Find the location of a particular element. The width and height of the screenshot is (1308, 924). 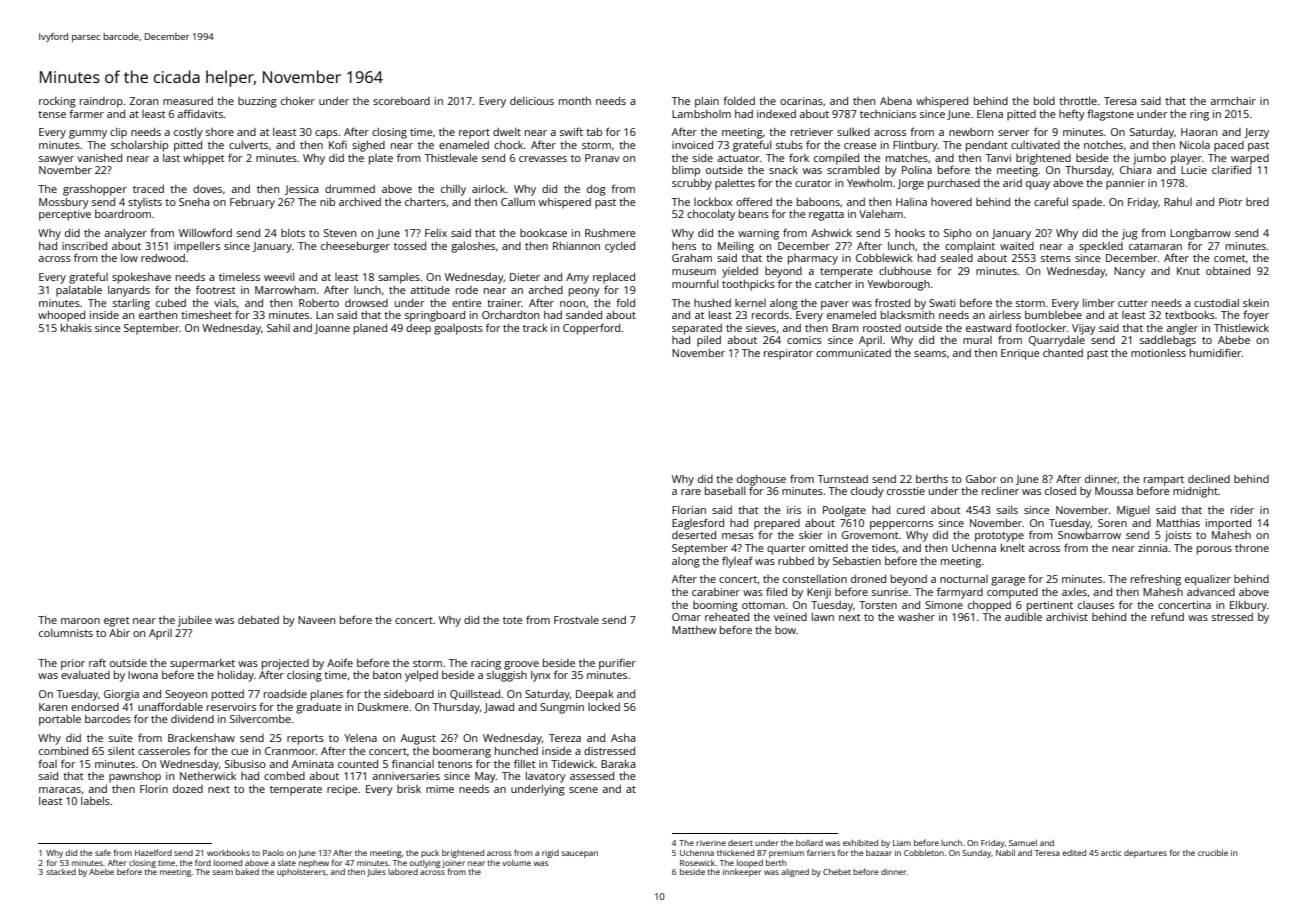

Rahul is located at coordinates (1178, 202).
